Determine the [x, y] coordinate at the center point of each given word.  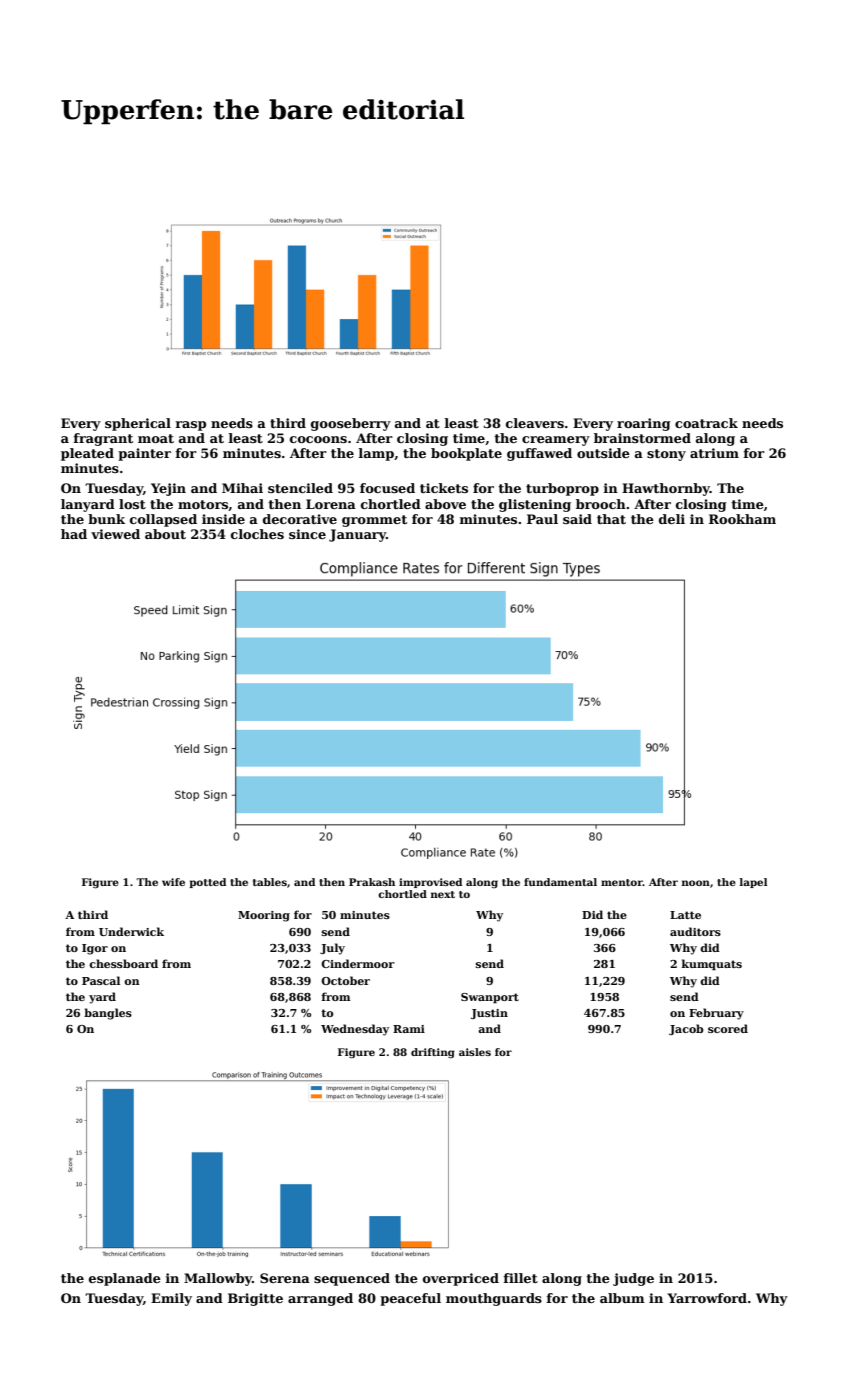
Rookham [742, 519]
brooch [601, 504]
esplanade [125, 1279]
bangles [108, 1014]
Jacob [686, 1029]
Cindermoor [358, 963]
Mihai [242, 488]
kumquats [712, 965]
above [445, 504]
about [165, 534]
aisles [475, 1052]
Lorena [331, 504]
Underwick [131, 931]
